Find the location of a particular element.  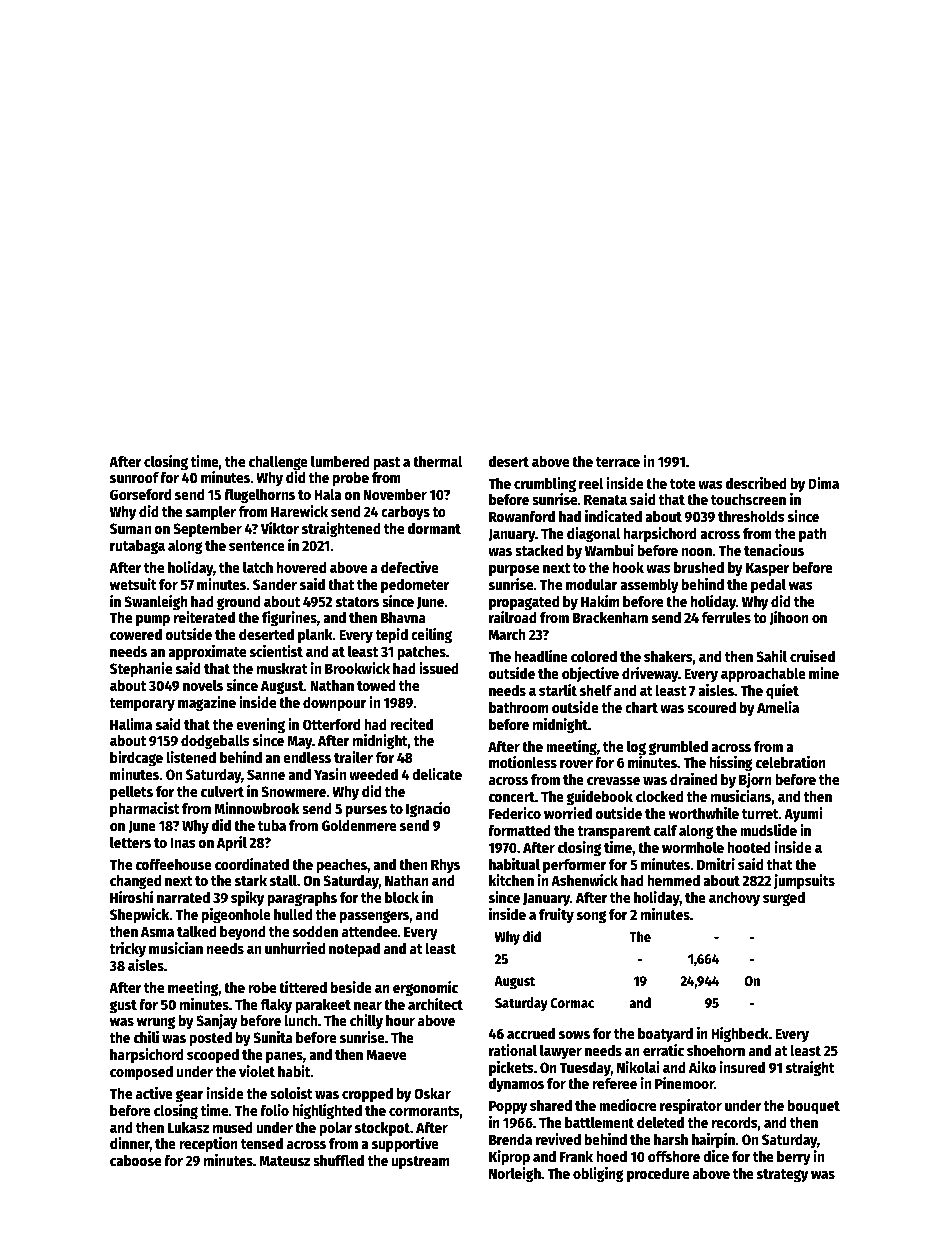

obliging is located at coordinates (598, 1175).
